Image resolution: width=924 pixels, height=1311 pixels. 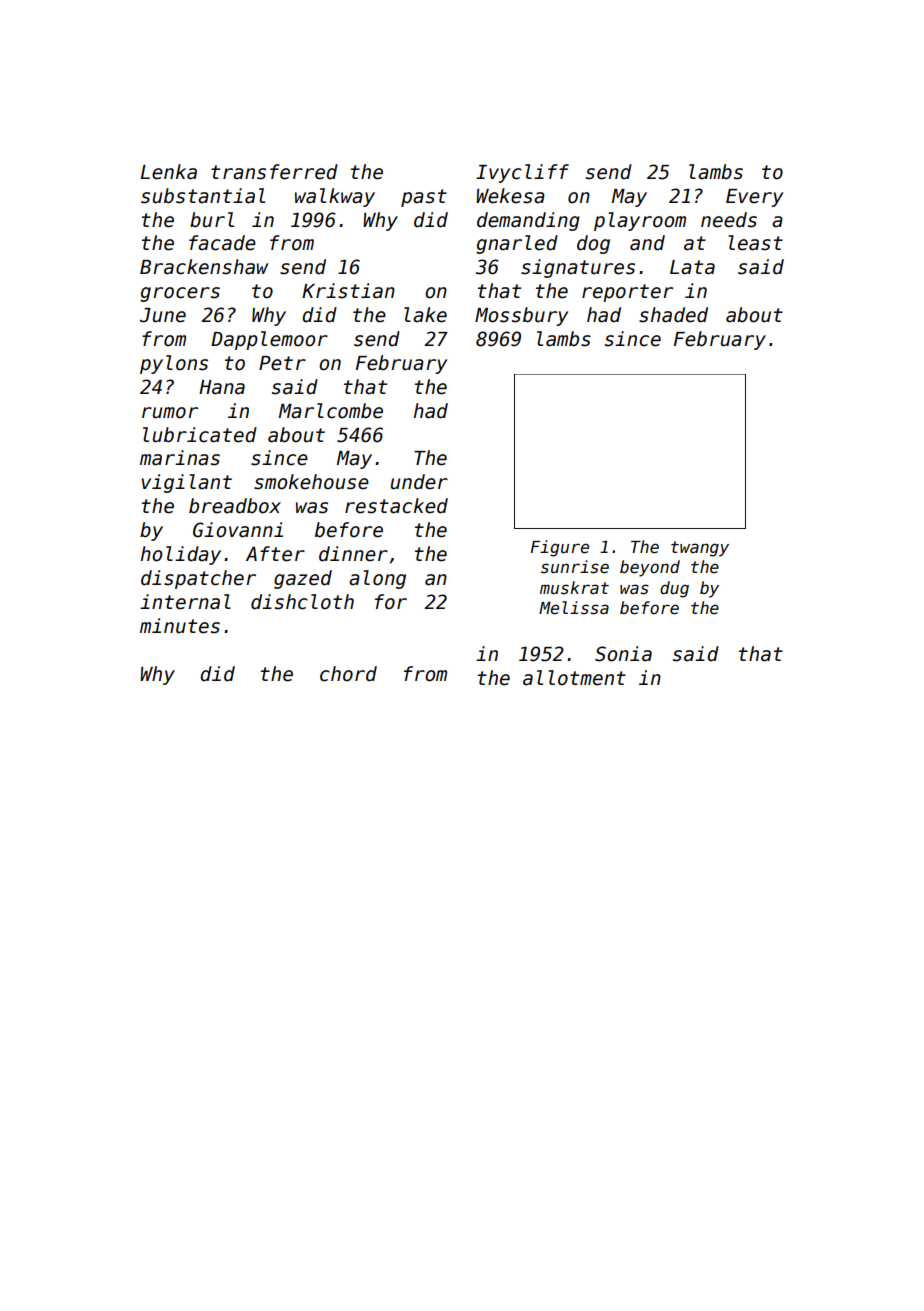 What do you see at coordinates (180, 626) in the page?
I see `minutes` at bounding box center [180, 626].
